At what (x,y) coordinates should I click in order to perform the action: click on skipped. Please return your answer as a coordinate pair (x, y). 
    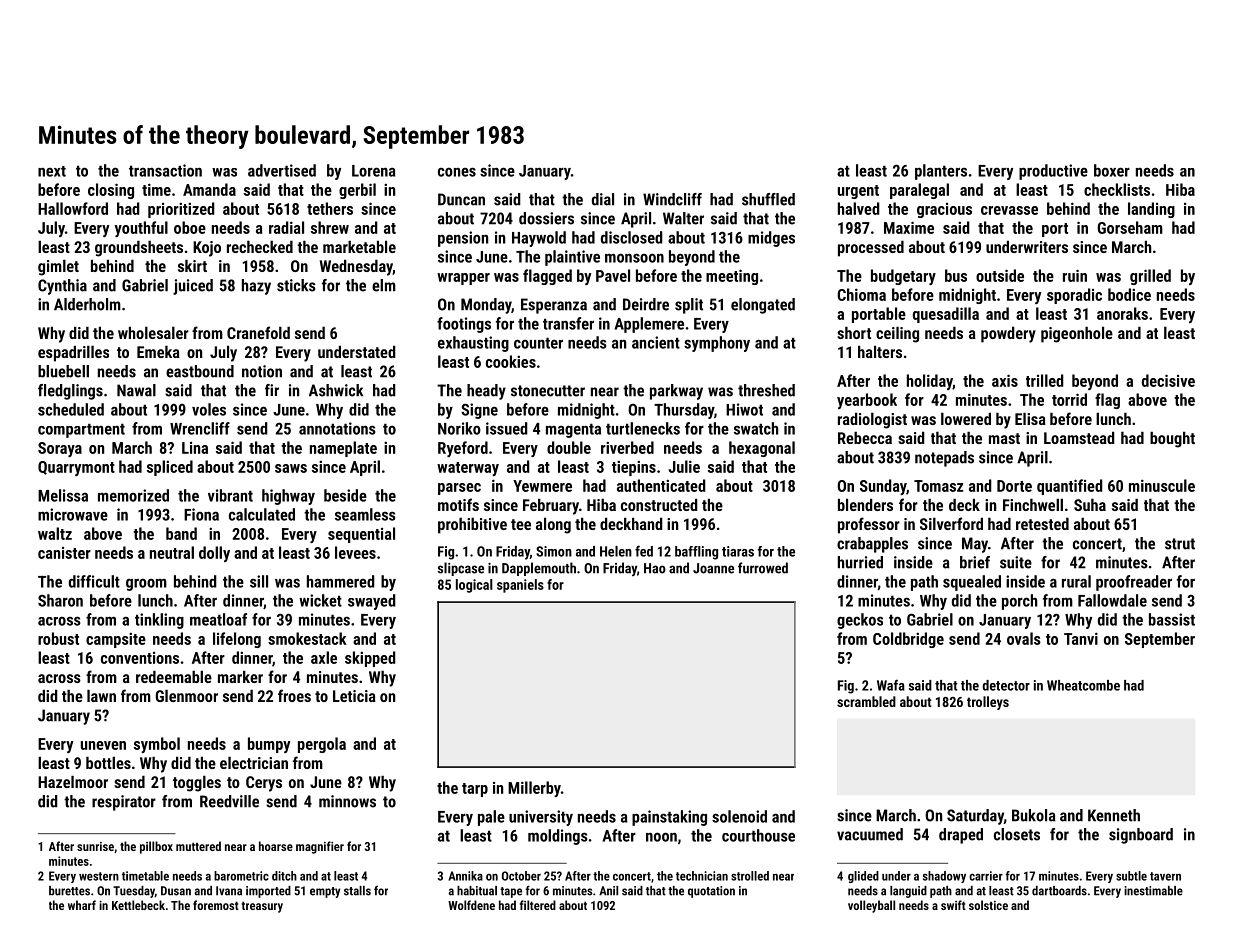
    Looking at the image, I should click on (370, 659).
